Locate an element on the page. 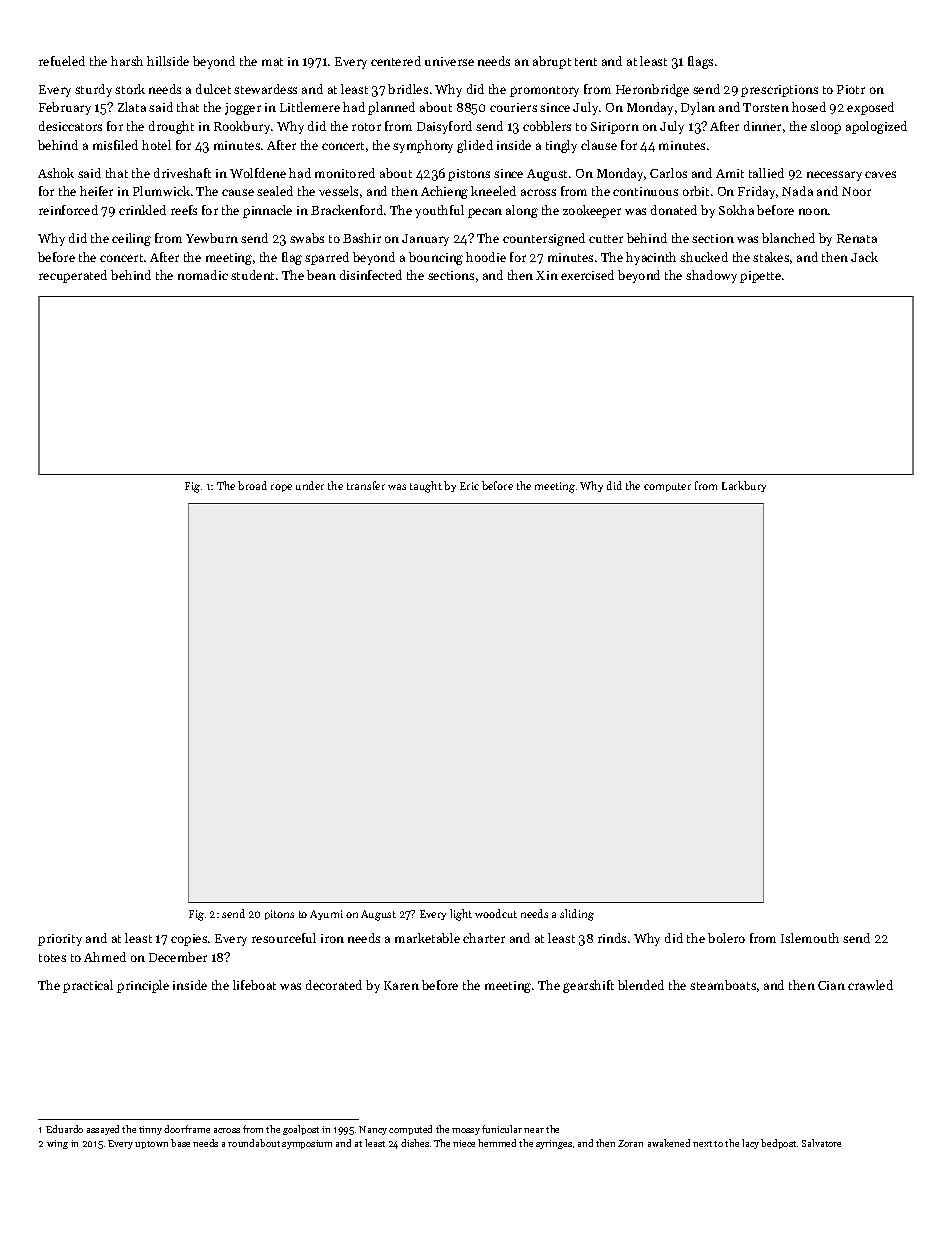 The width and height of the document is (952, 1233). promontory is located at coordinates (544, 91).
